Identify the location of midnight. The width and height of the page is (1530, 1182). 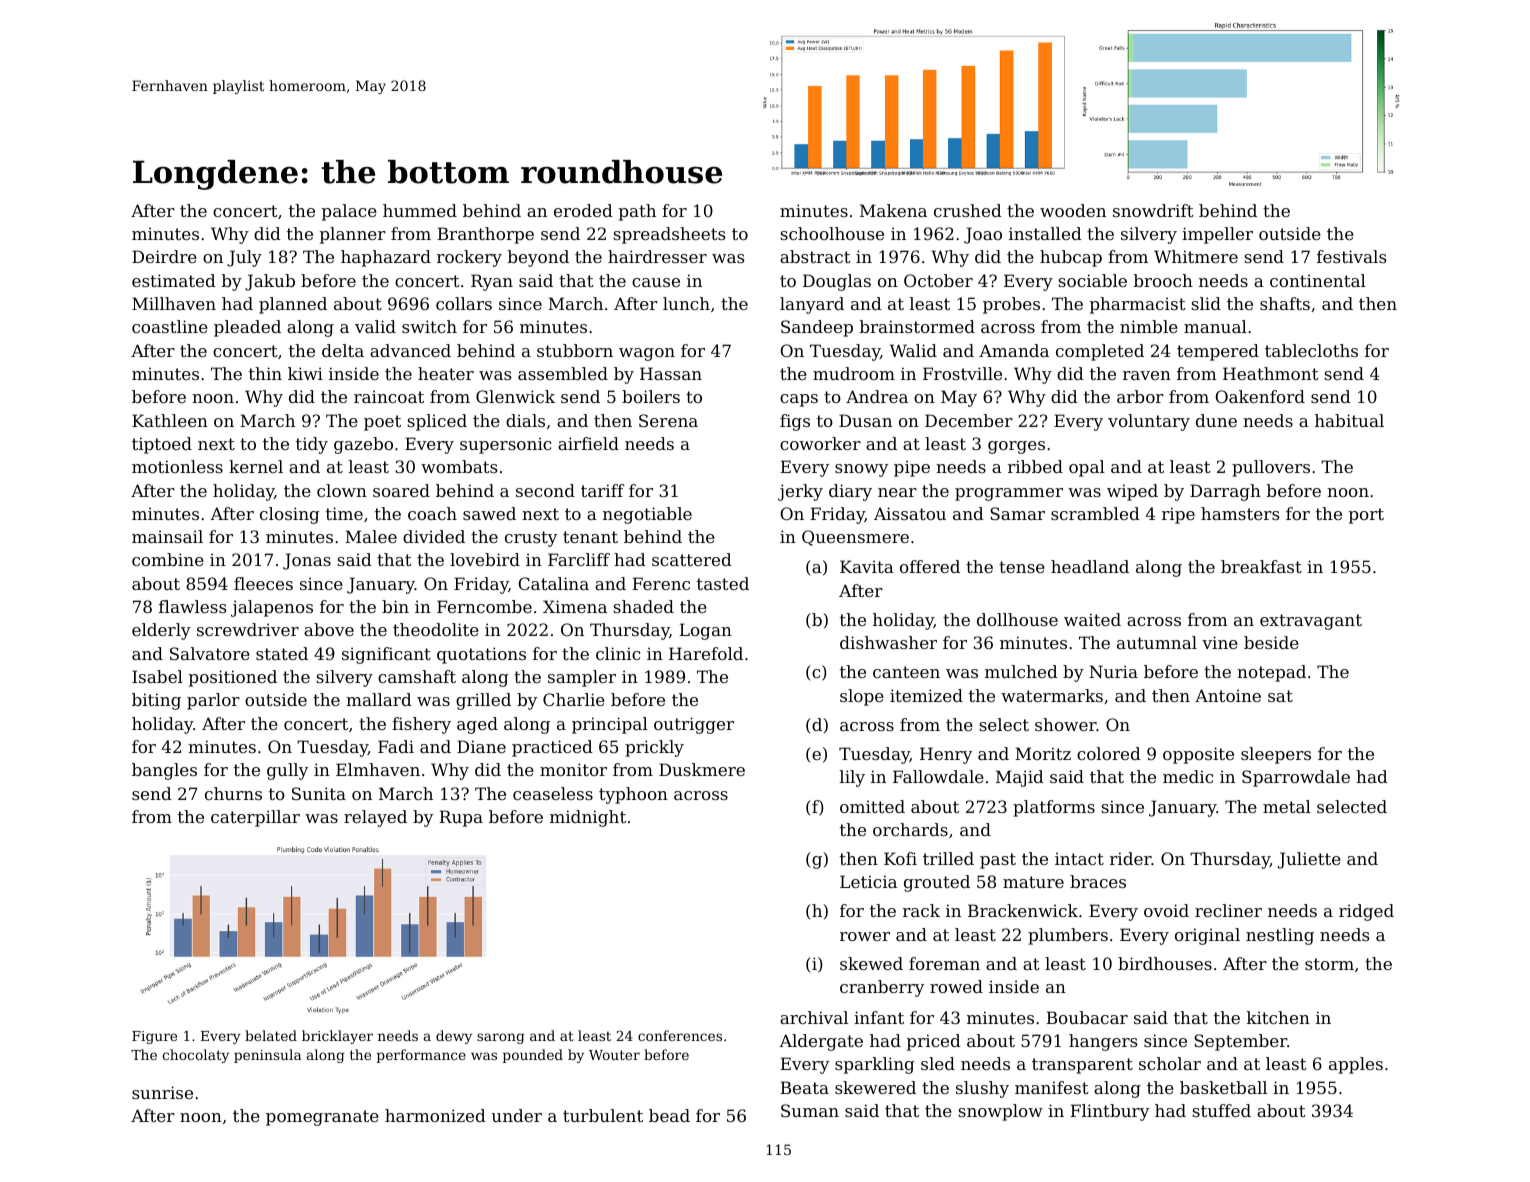
(588, 818).
